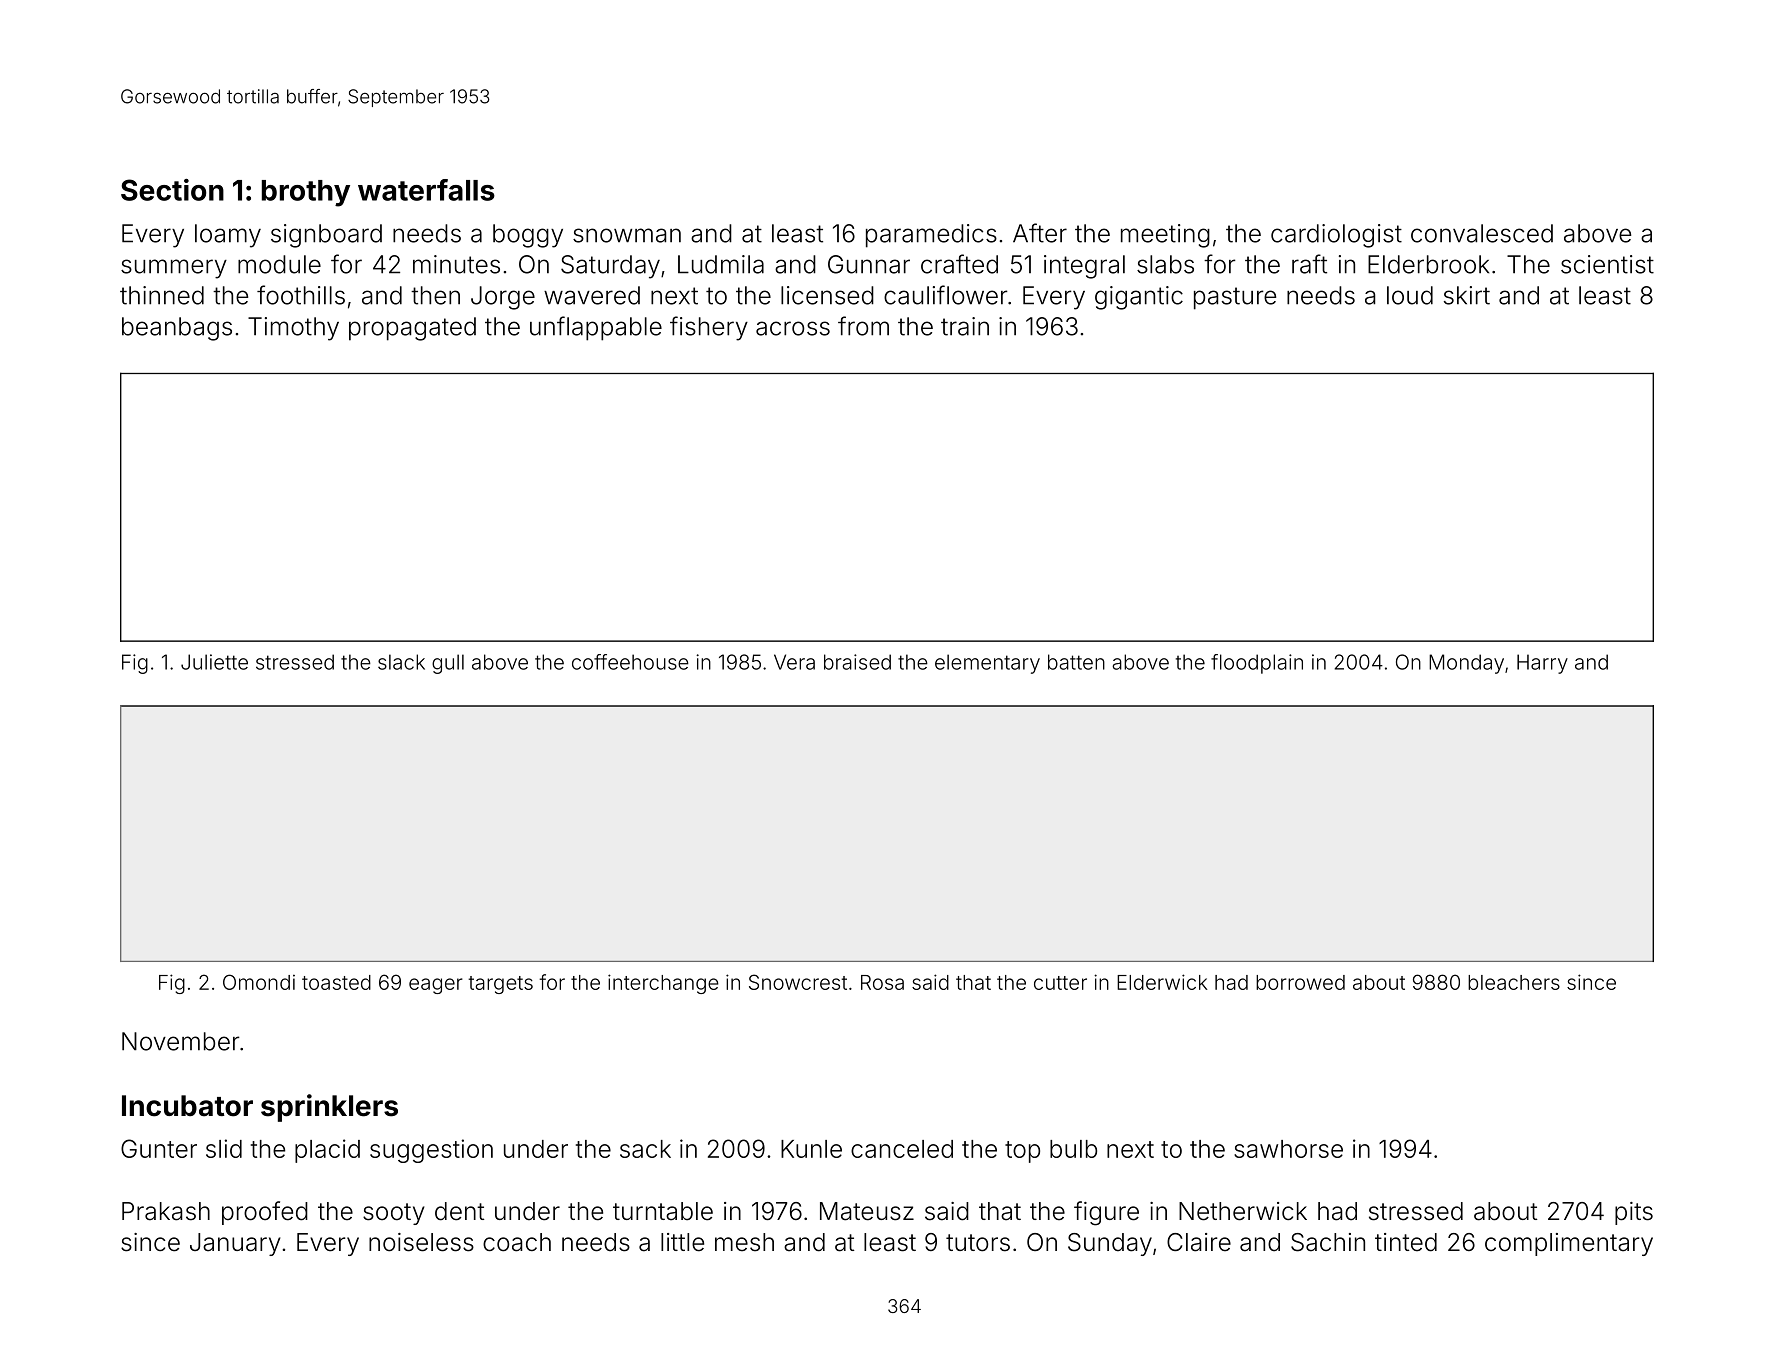 This image has height=1371, width=1774. I want to click on waterfalls, so click(426, 190).
